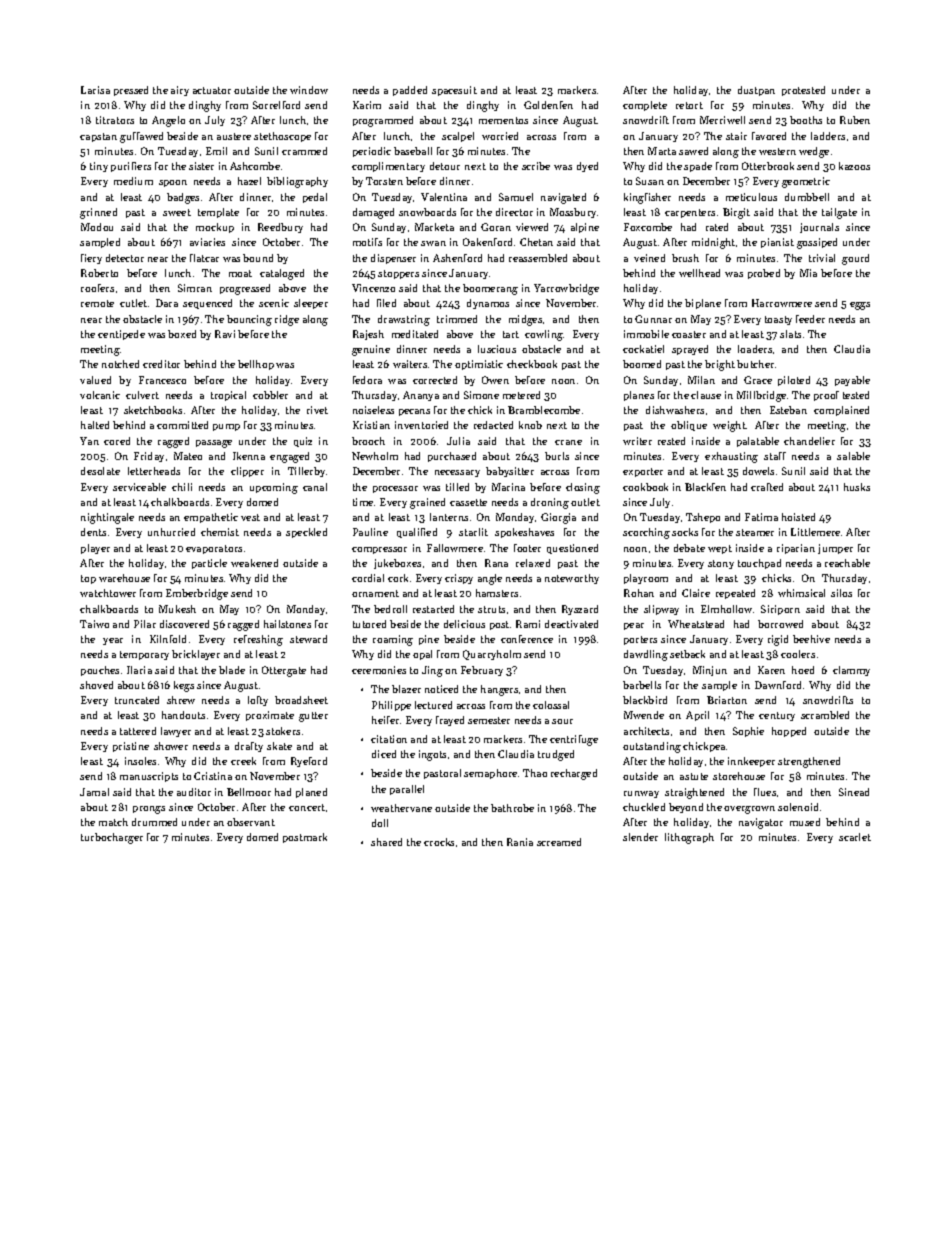  What do you see at coordinates (112, 838) in the screenshot?
I see `turbocharger` at bounding box center [112, 838].
